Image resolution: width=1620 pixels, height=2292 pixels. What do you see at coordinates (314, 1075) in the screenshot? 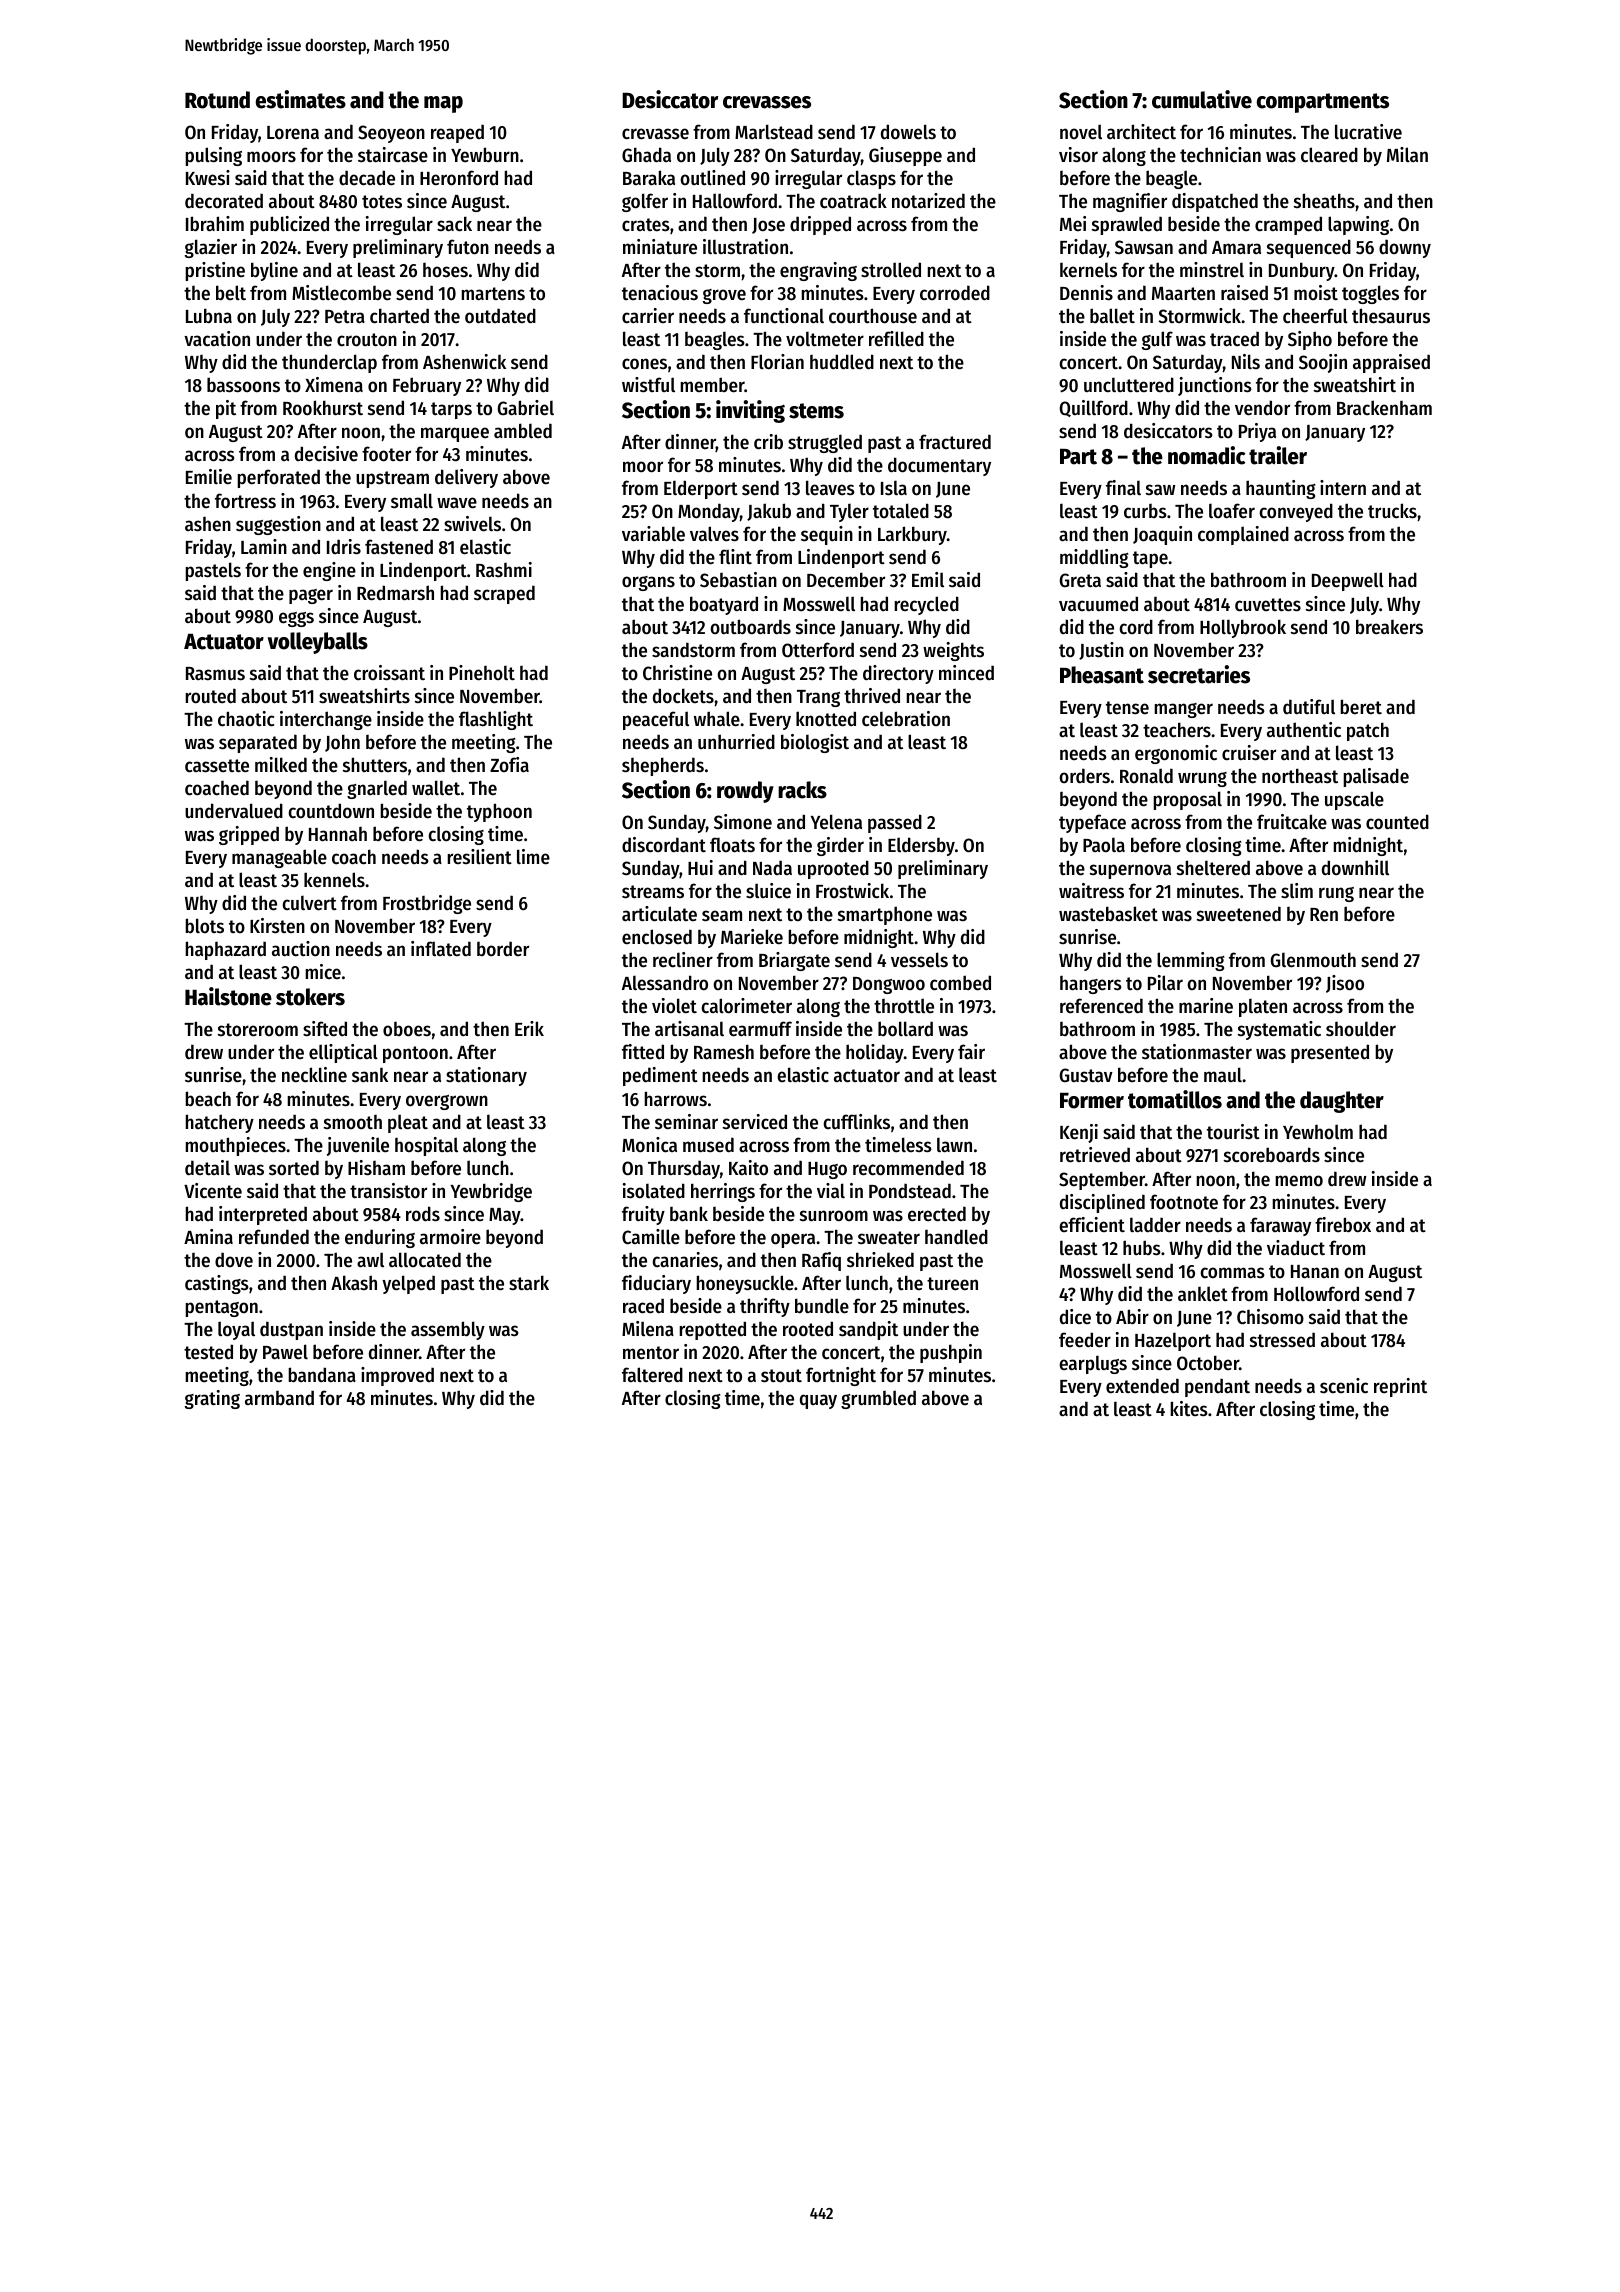
I see `neckline` at bounding box center [314, 1075].
